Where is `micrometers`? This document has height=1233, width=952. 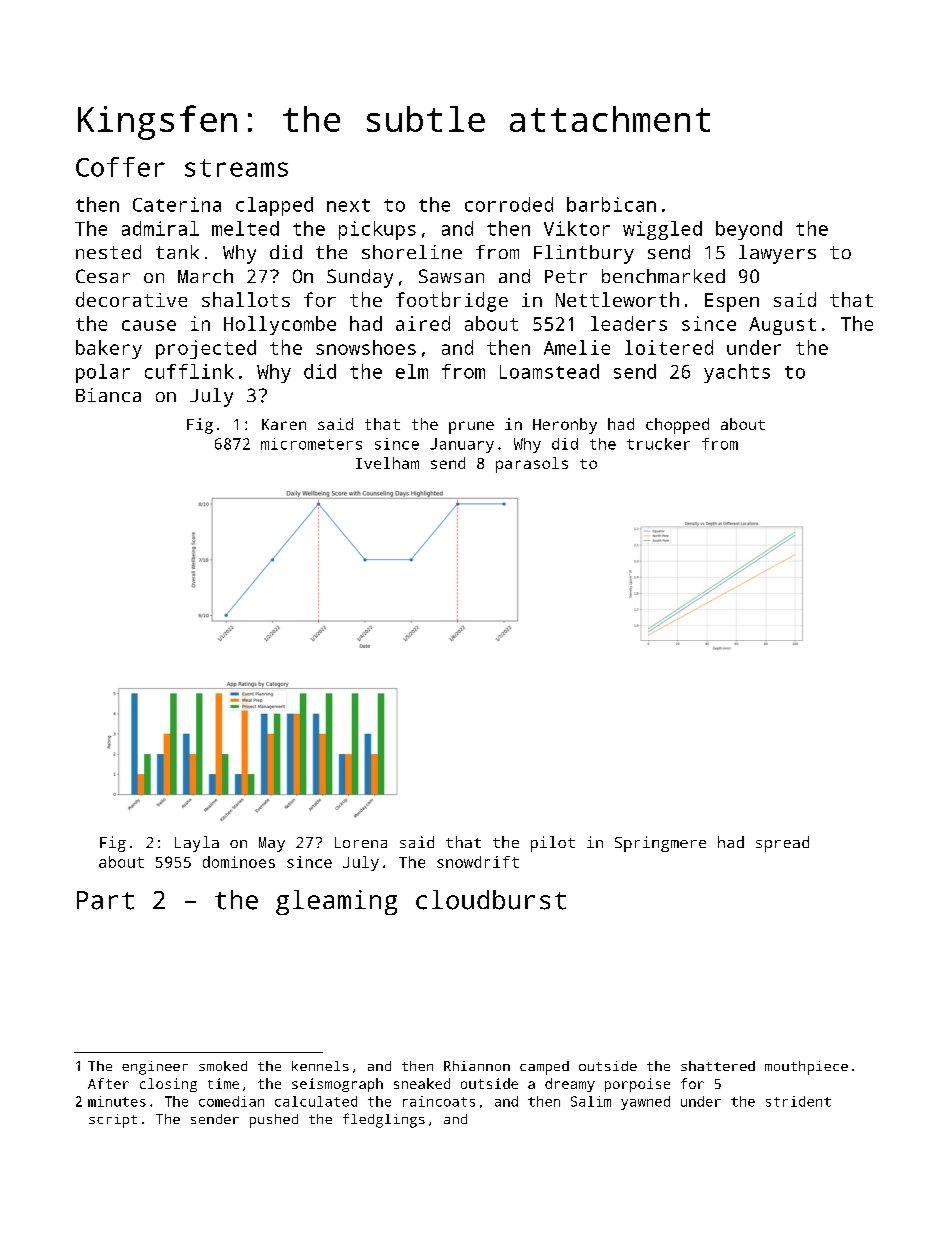
micrometers is located at coordinates (311, 444).
